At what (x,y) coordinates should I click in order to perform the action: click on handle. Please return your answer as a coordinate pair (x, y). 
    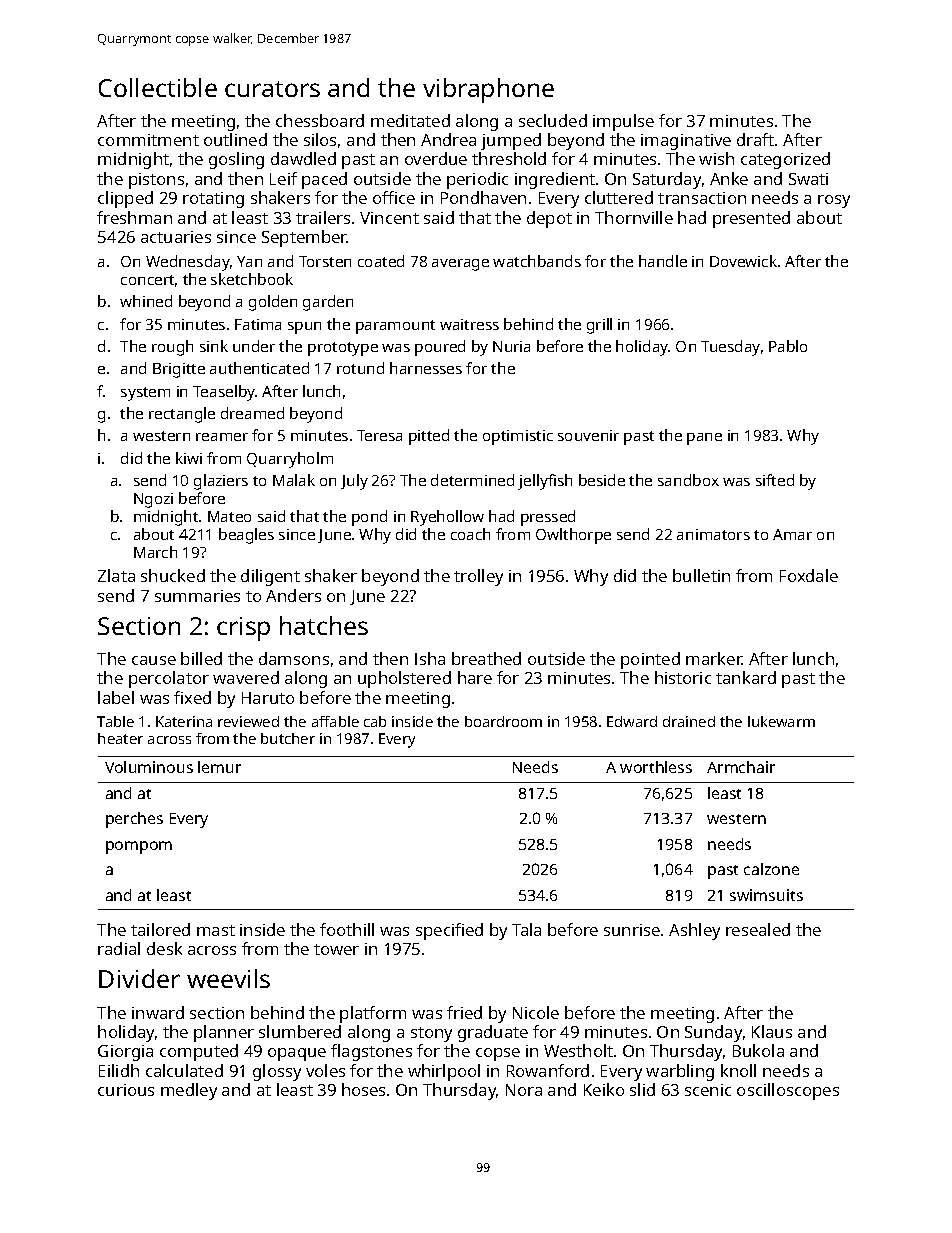
    Looking at the image, I should click on (663, 261).
